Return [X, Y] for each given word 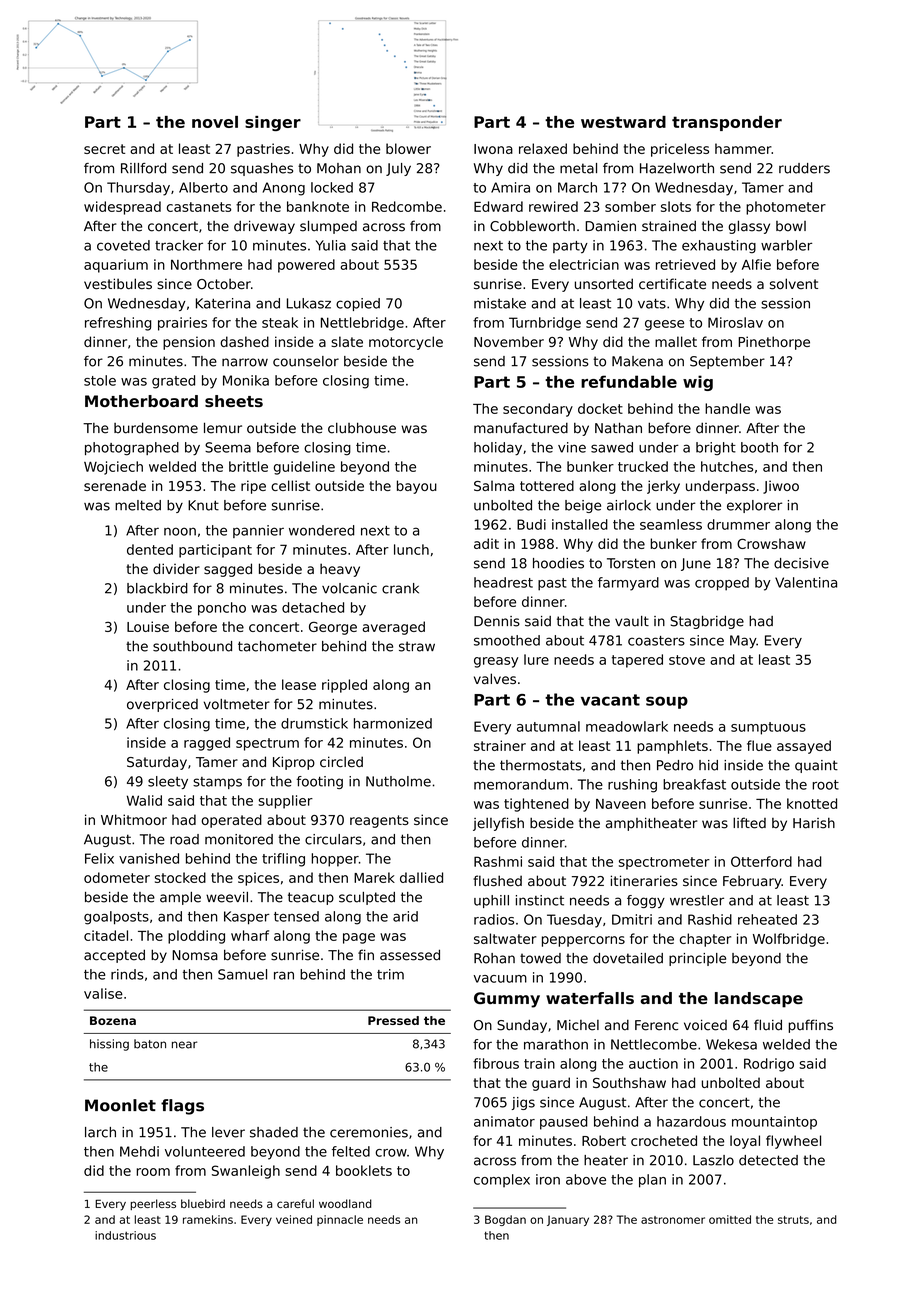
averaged [393, 628]
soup [667, 702]
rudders [804, 168]
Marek [374, 877]
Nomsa [195, 955]
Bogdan [505, 1220]
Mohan [339, 168]
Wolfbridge [789, 940]
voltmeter [237, 704]
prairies [182, 324]
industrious [125, 1235]
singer [273, 123]
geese [664, 325]
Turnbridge [545, 324]
